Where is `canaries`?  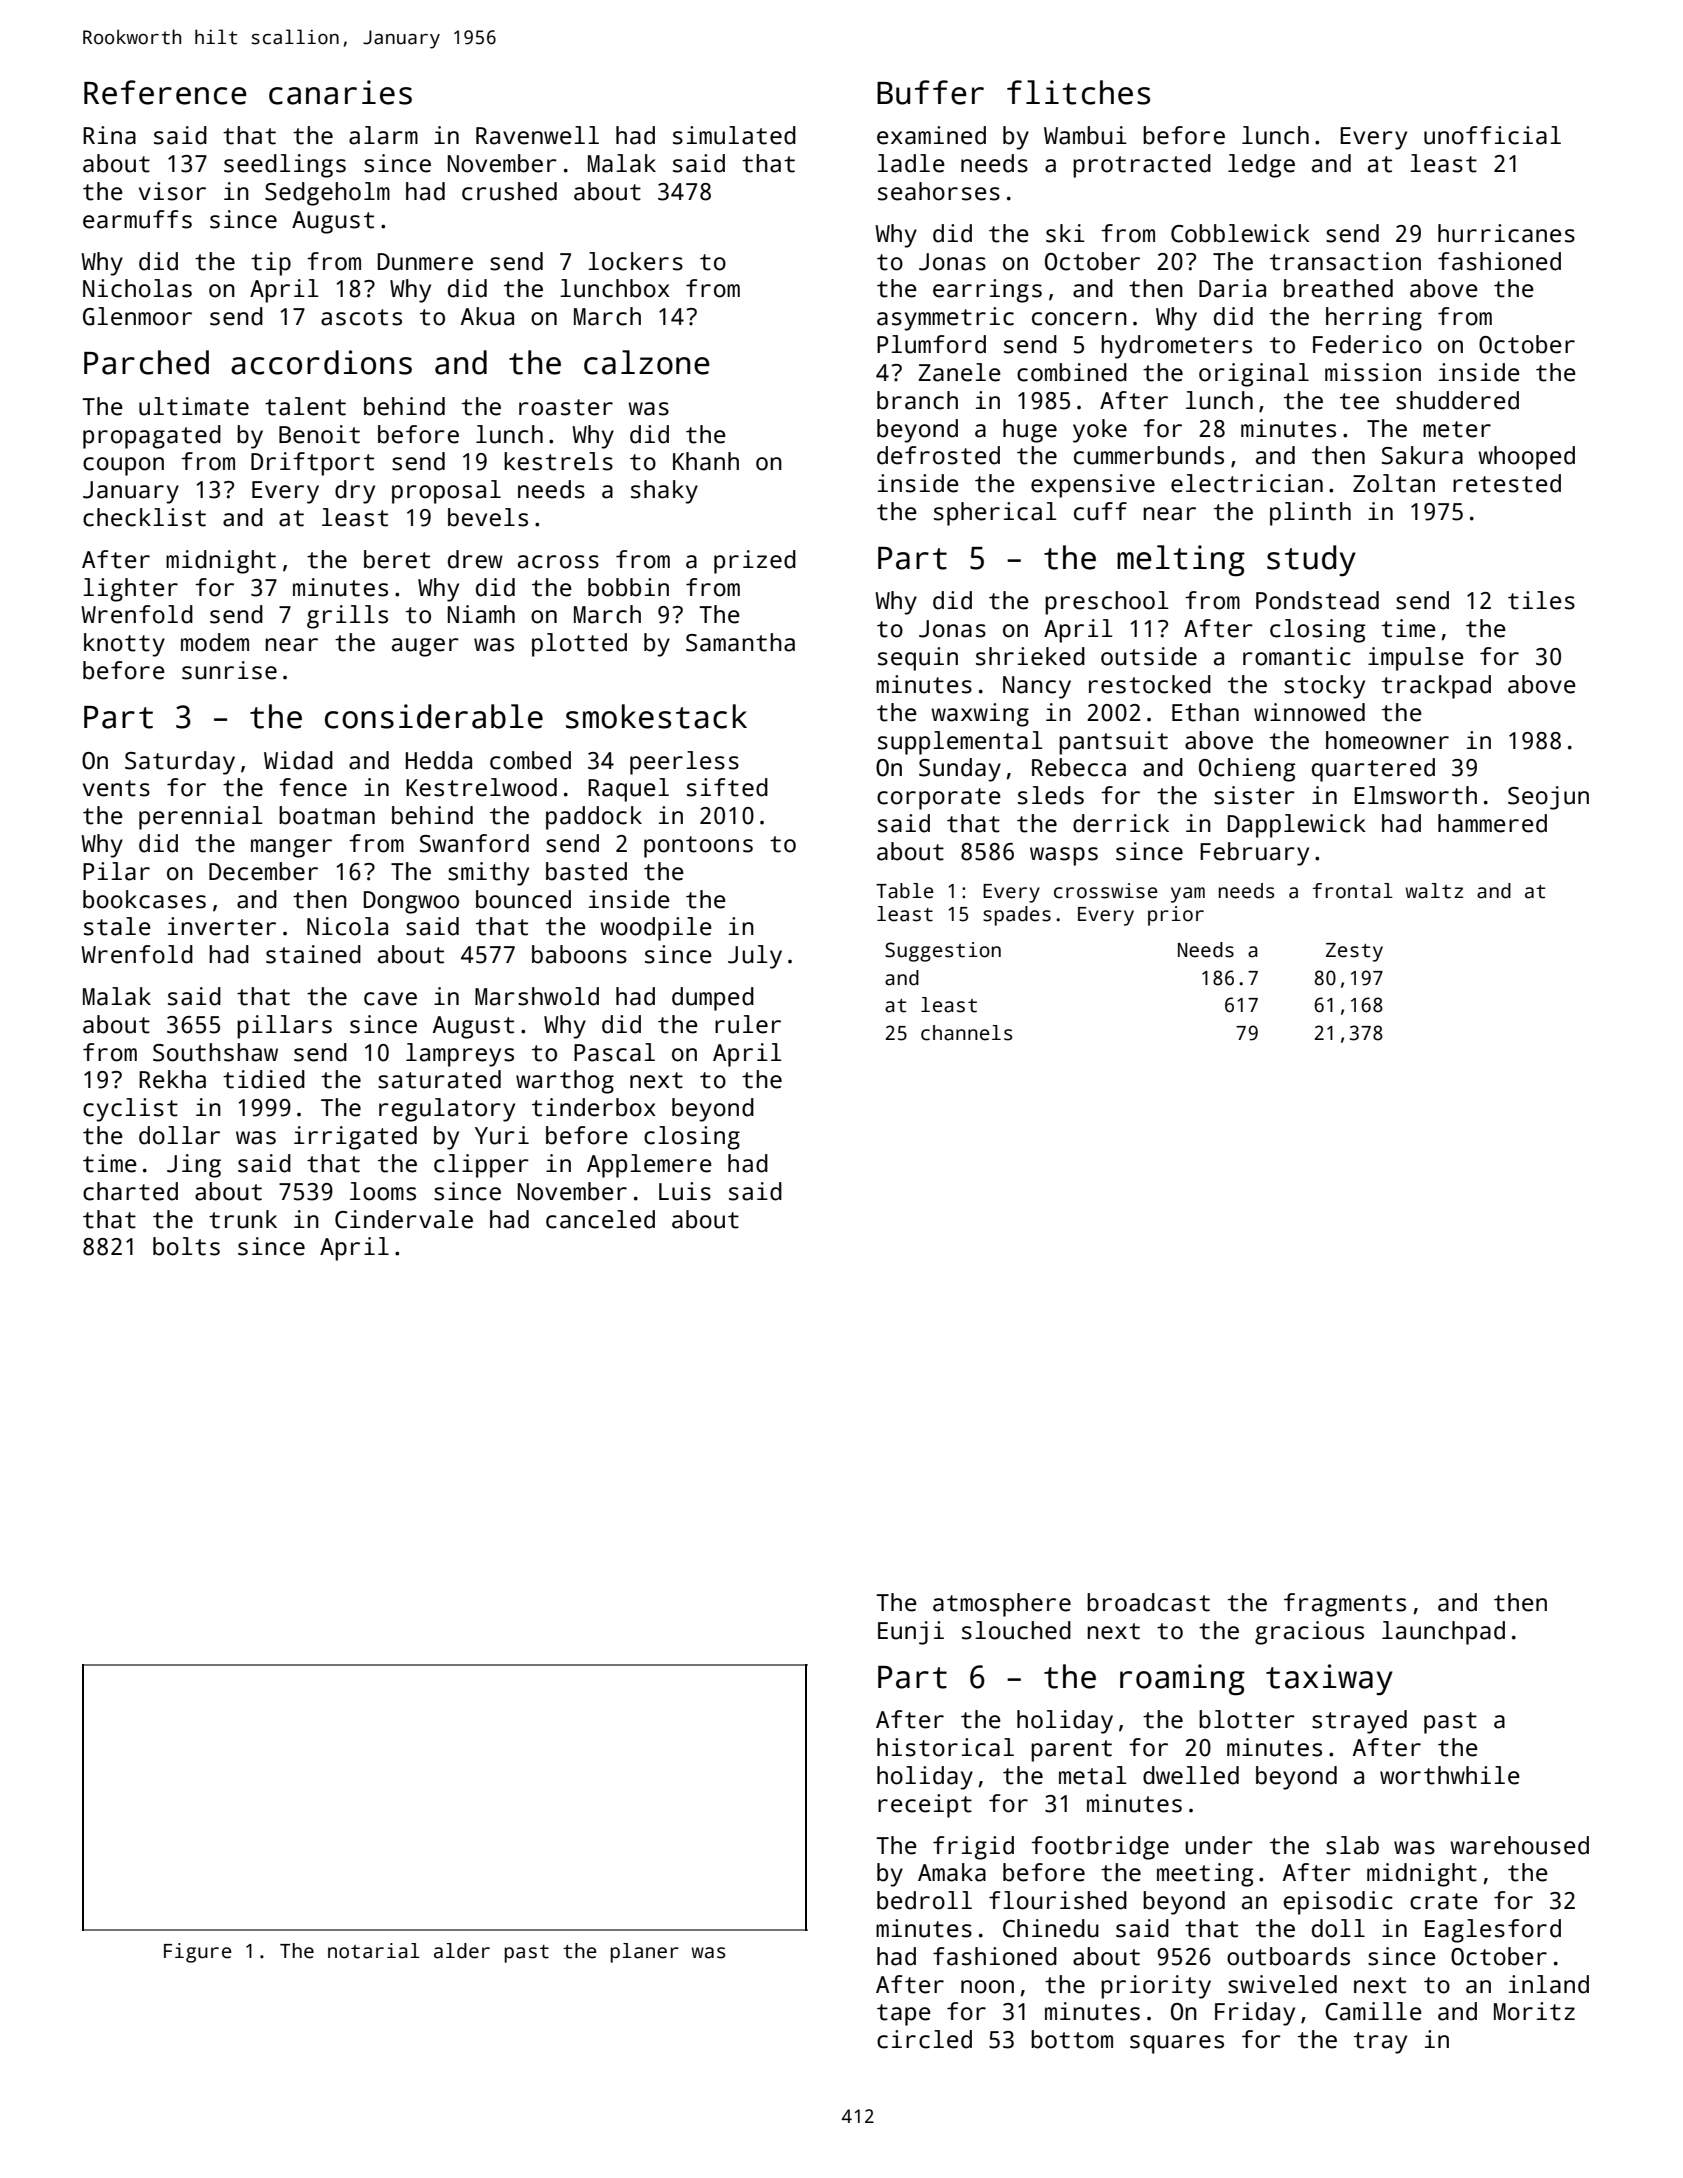
canaries is located at coordinates (340, 92).
